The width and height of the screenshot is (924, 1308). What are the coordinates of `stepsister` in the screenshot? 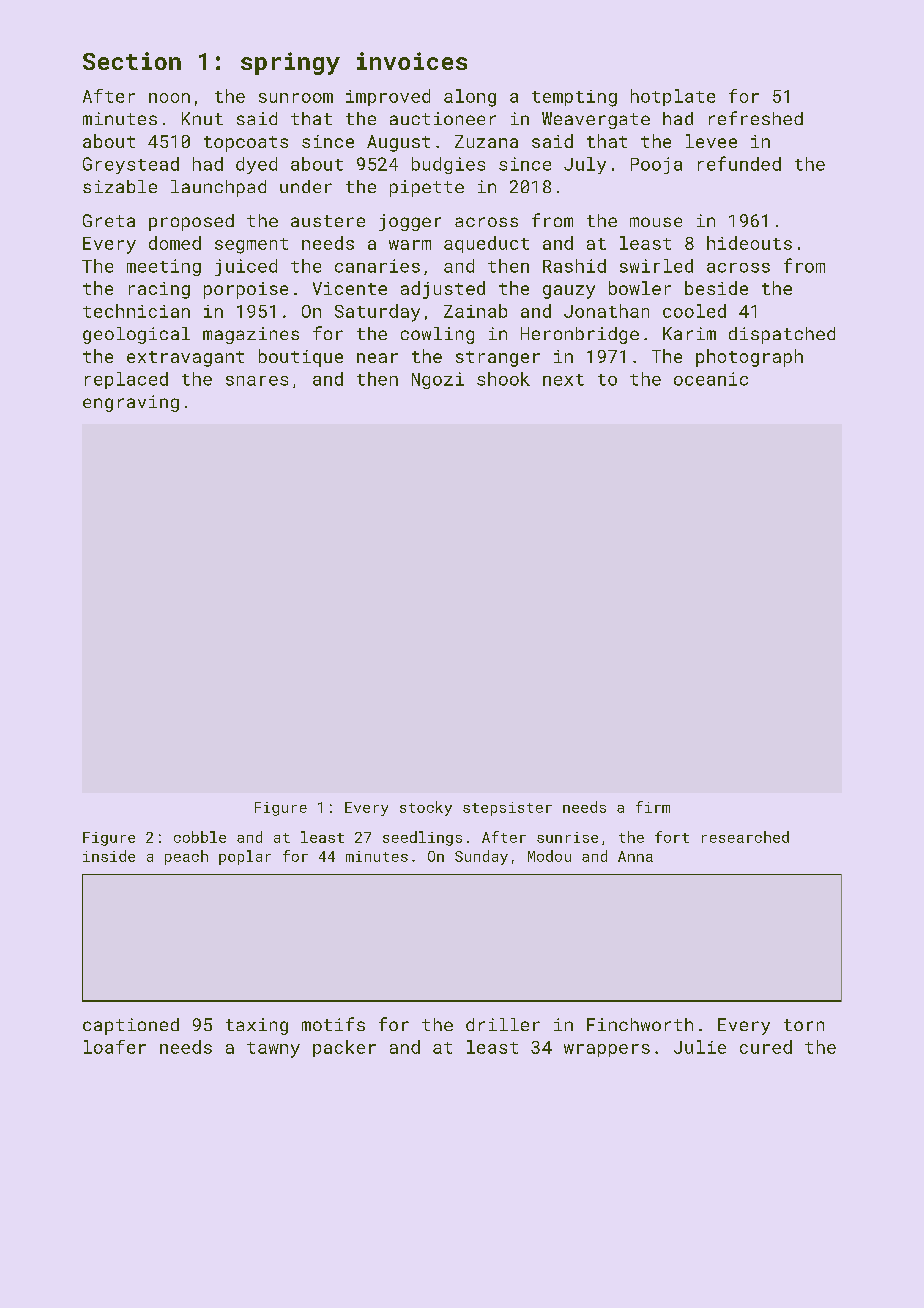 It's located at (507, 809).
